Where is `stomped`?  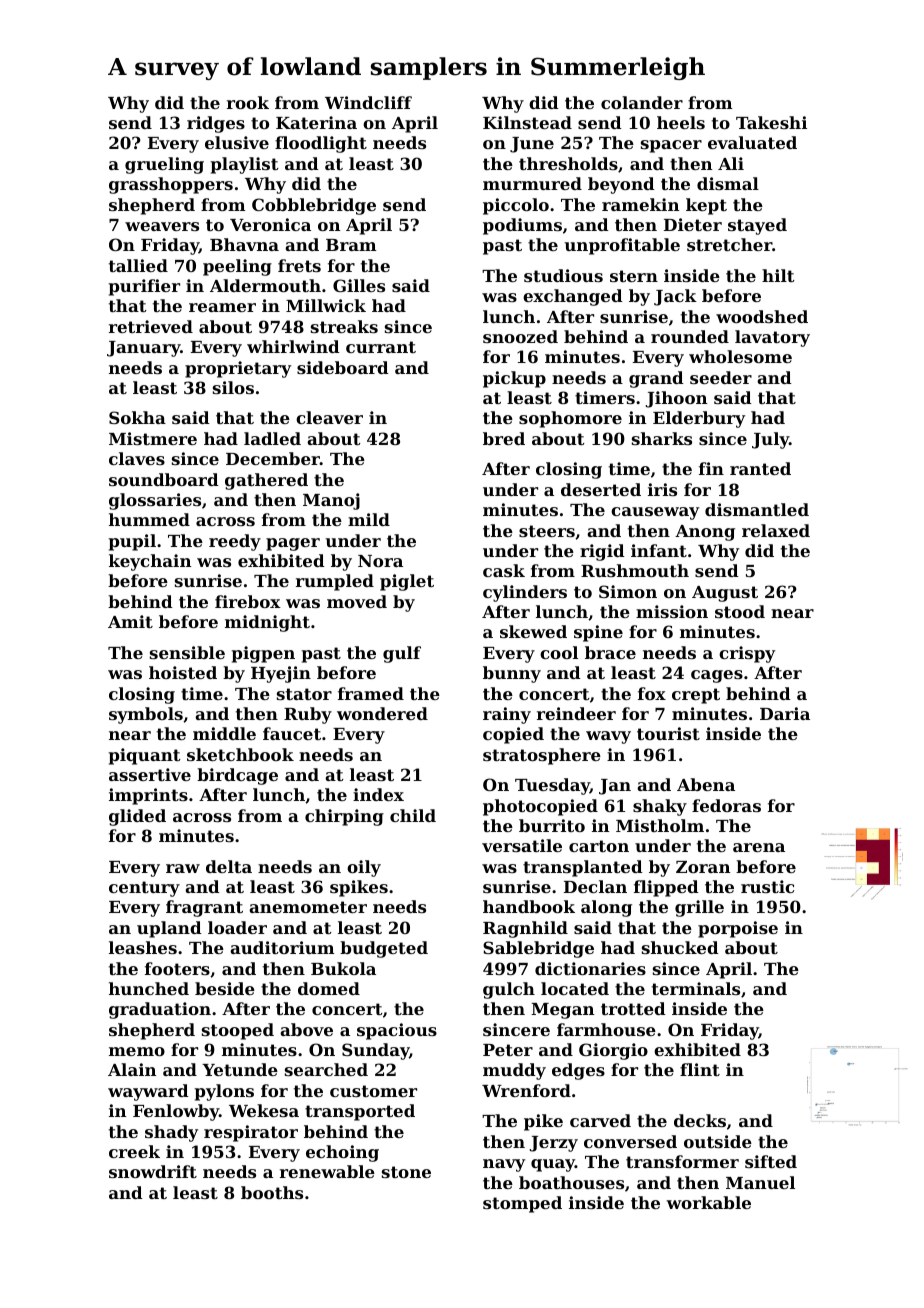 stomped is located at coordinates (522, 1204).
